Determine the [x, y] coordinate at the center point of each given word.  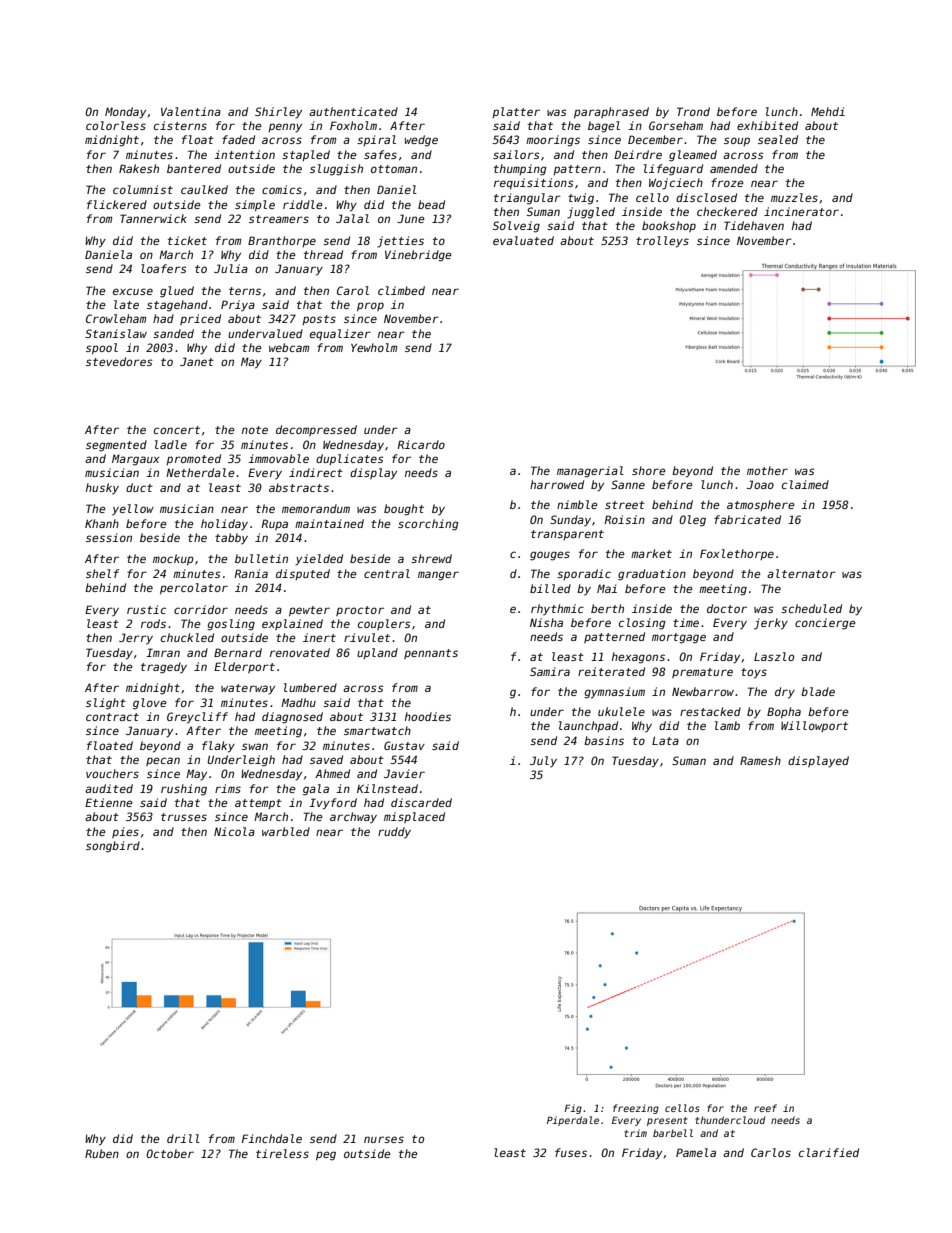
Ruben [102, 1153]
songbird [113, 847]
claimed [805, 484]
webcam [289, 347]
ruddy [394, 833]
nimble [577, 504]
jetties [400, 242]
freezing [636, 1109]
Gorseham [676, 125]
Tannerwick [153, 218]
